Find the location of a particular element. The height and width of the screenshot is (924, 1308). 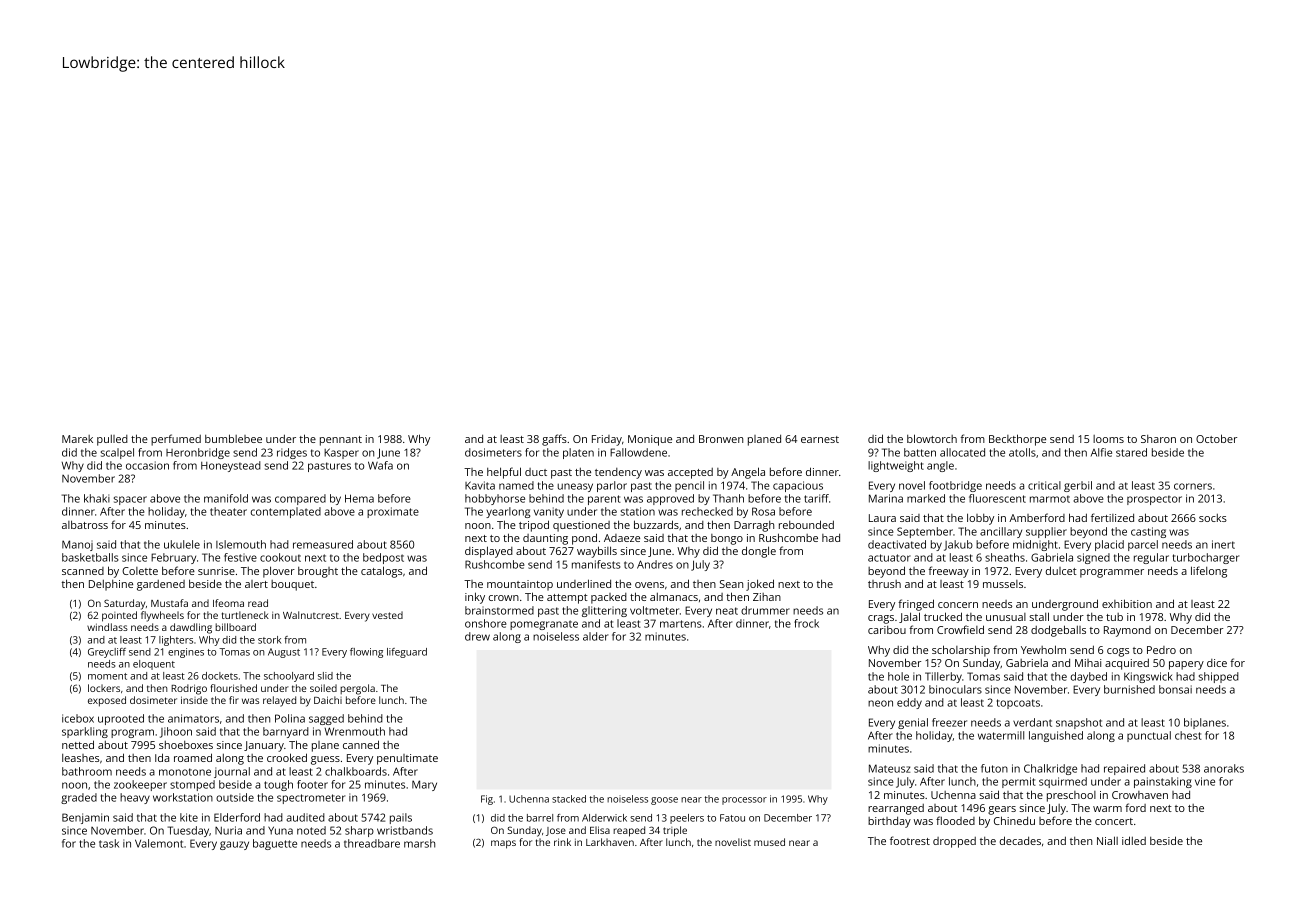

October is located at coordinates (1216, 438).
